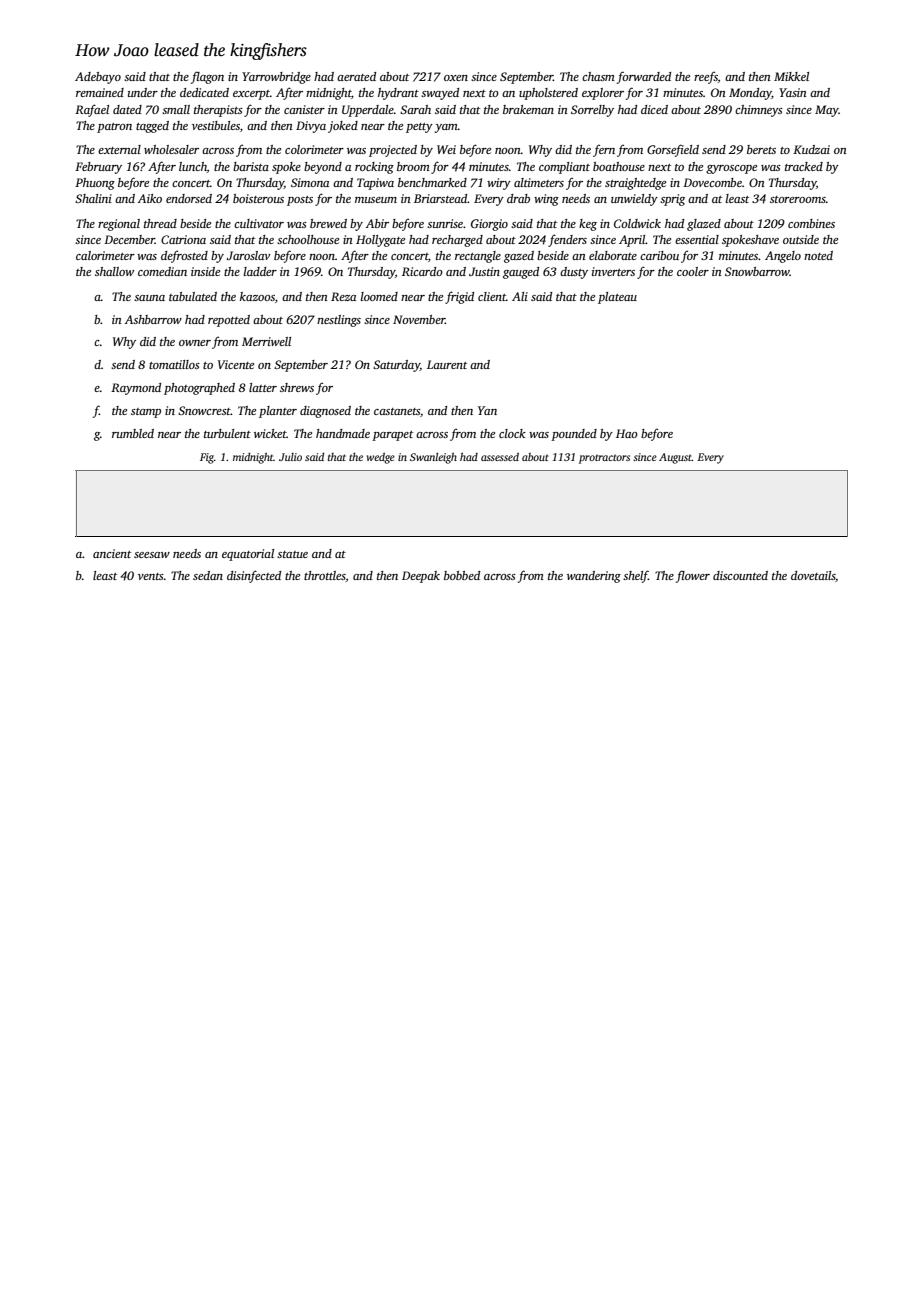 The height and width of the screenshot is (1308, 924). I want to click on ancient, so click(112, 553).
